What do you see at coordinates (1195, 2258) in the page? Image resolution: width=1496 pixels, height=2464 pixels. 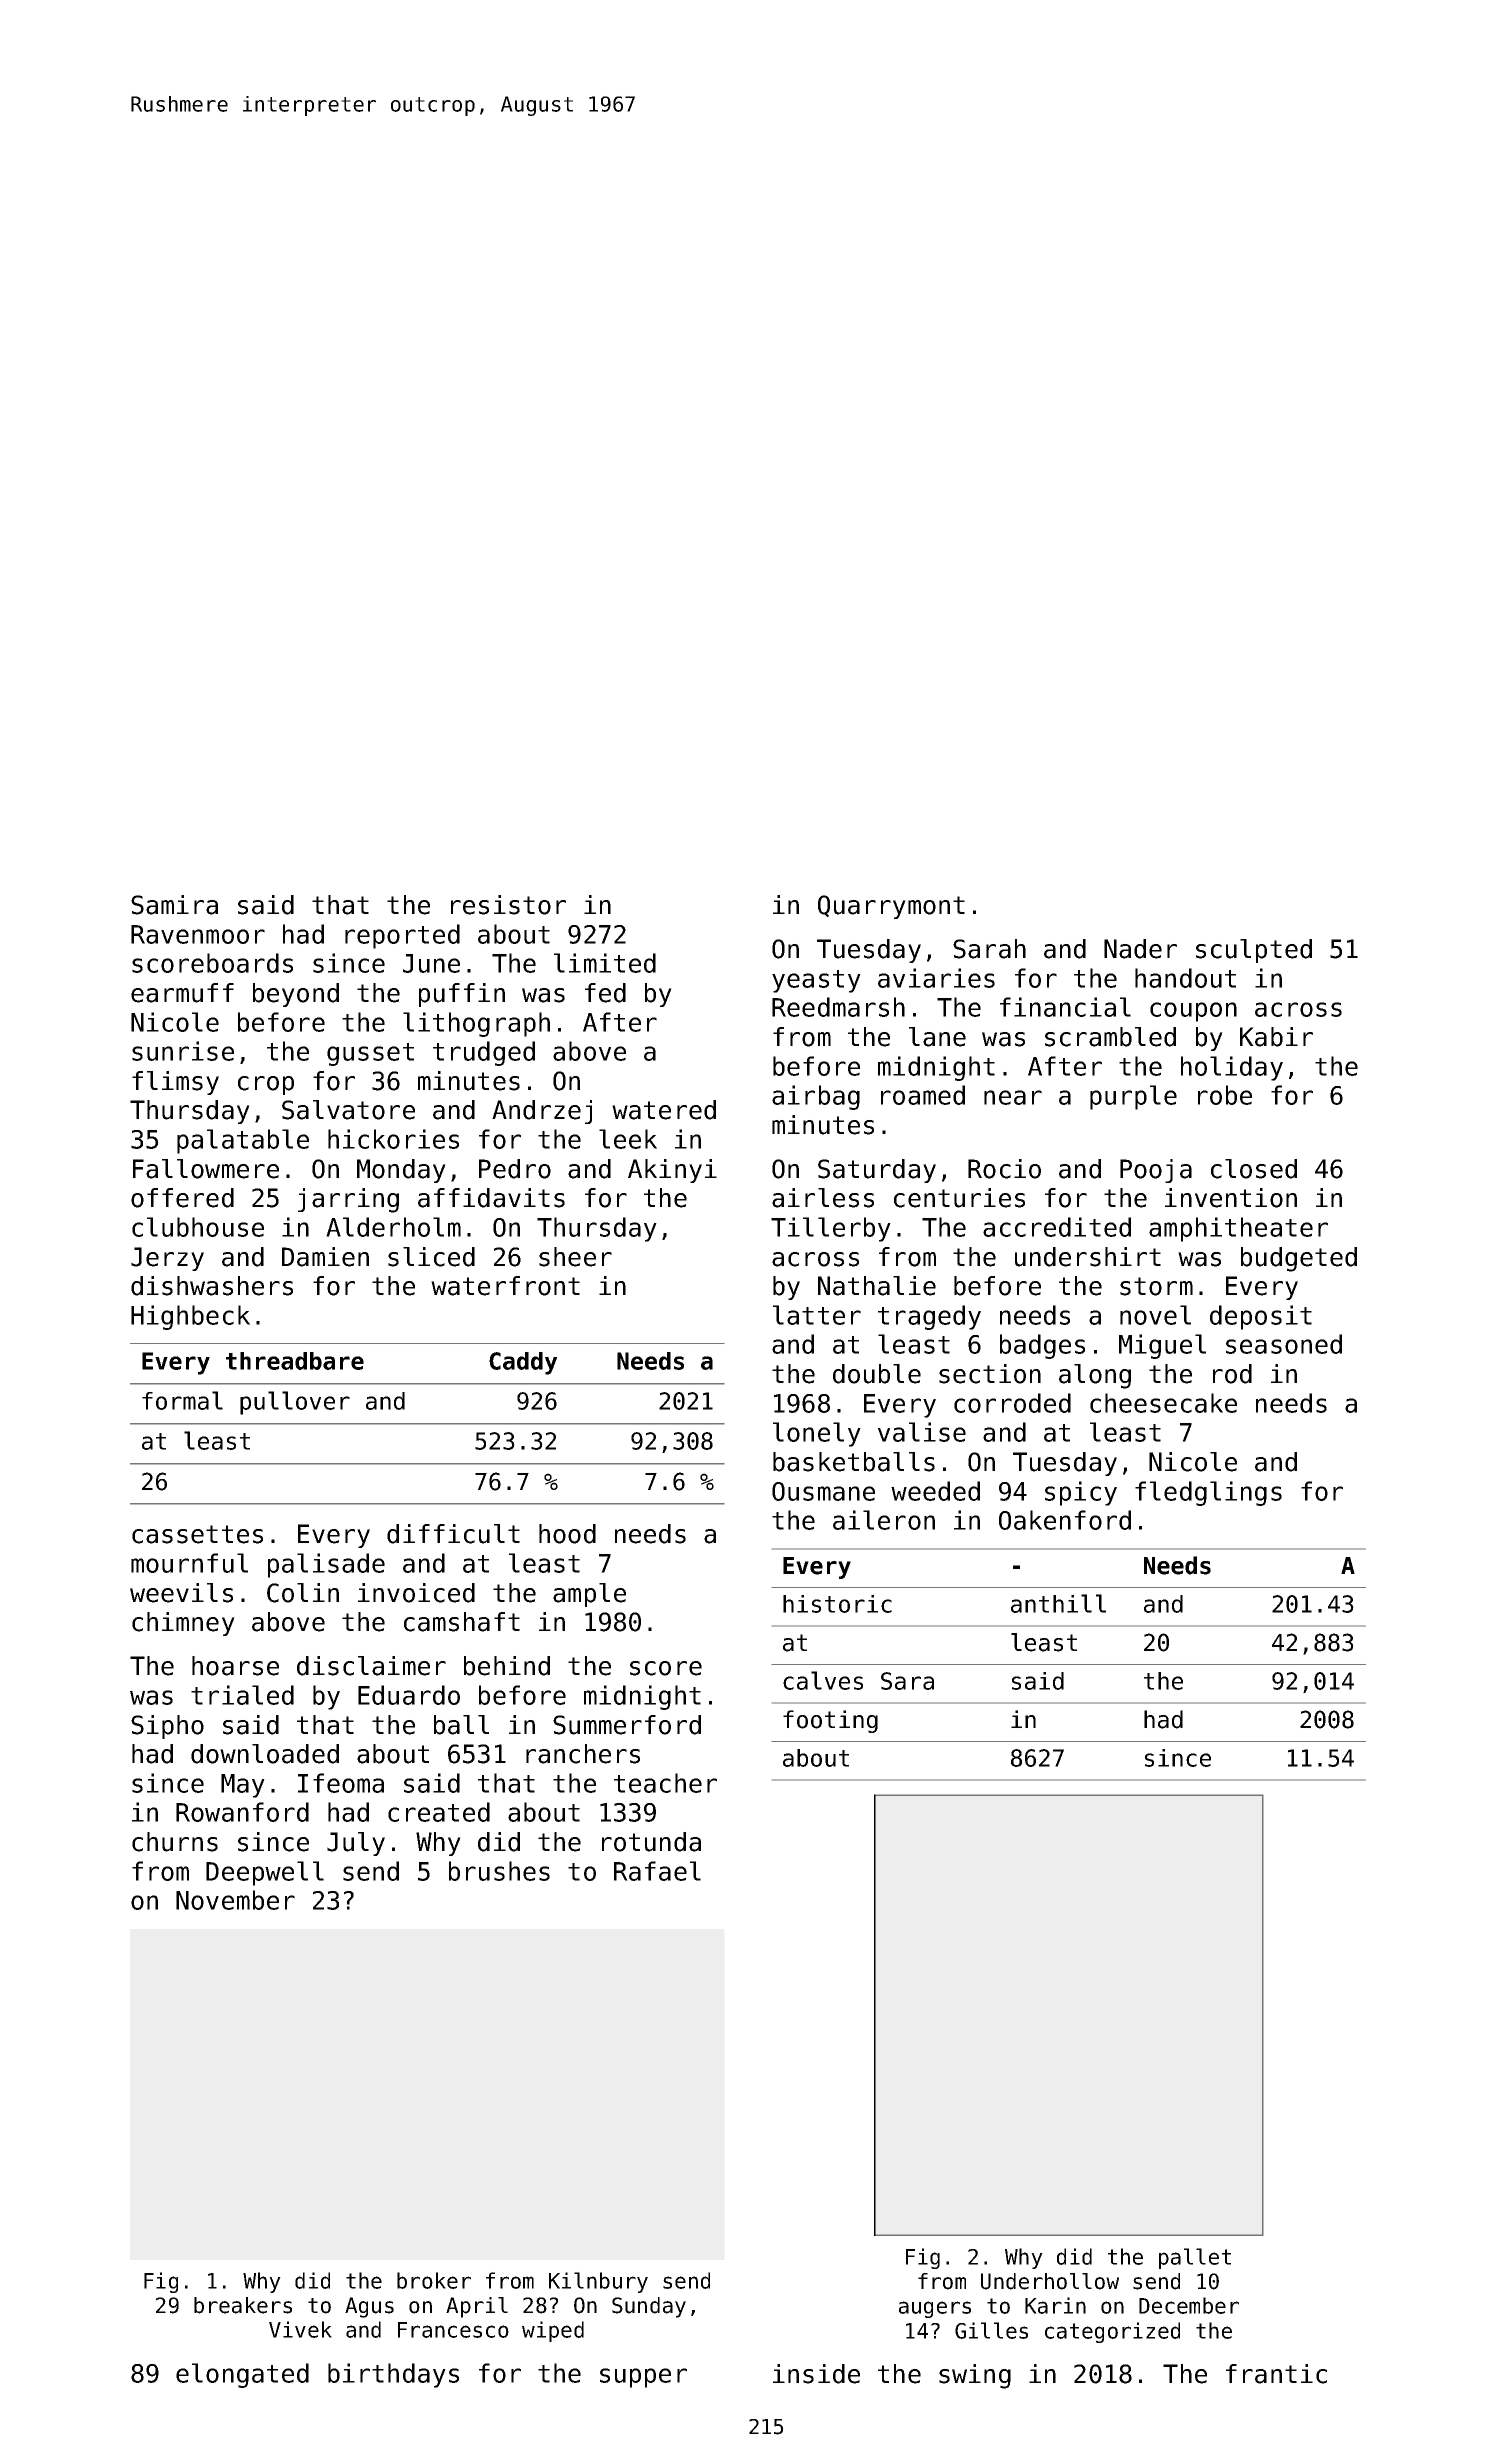 I see `pallet` at bounding box center [1195, 2258].
